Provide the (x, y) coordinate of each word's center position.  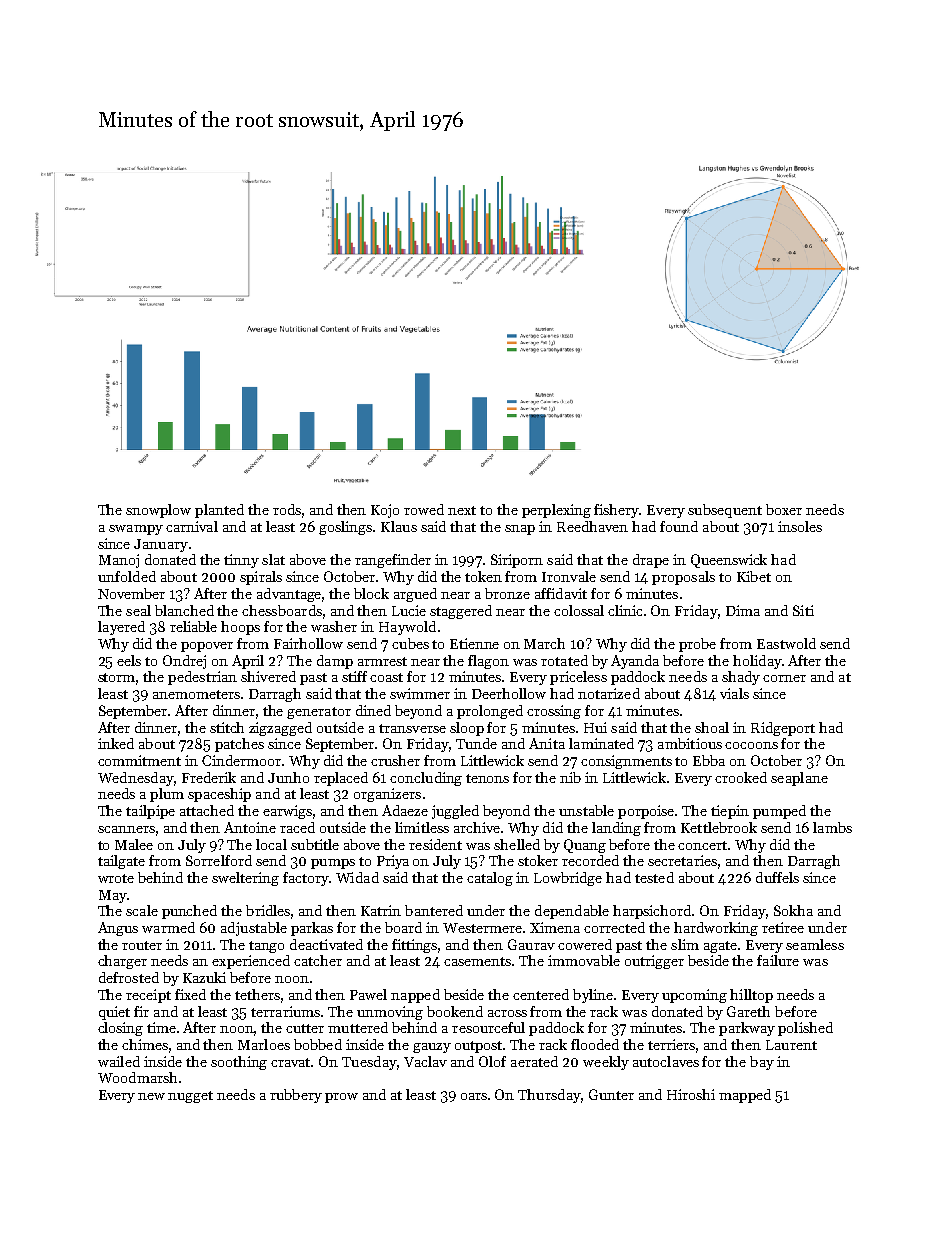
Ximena (555, 927)
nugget (190, 1097)
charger (122, 962)
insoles (800, 526)
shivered (268, 676)
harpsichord (653, 912)
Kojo (385, 511)
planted (219, 511)
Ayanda (635, 662)
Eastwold (786, 643)
